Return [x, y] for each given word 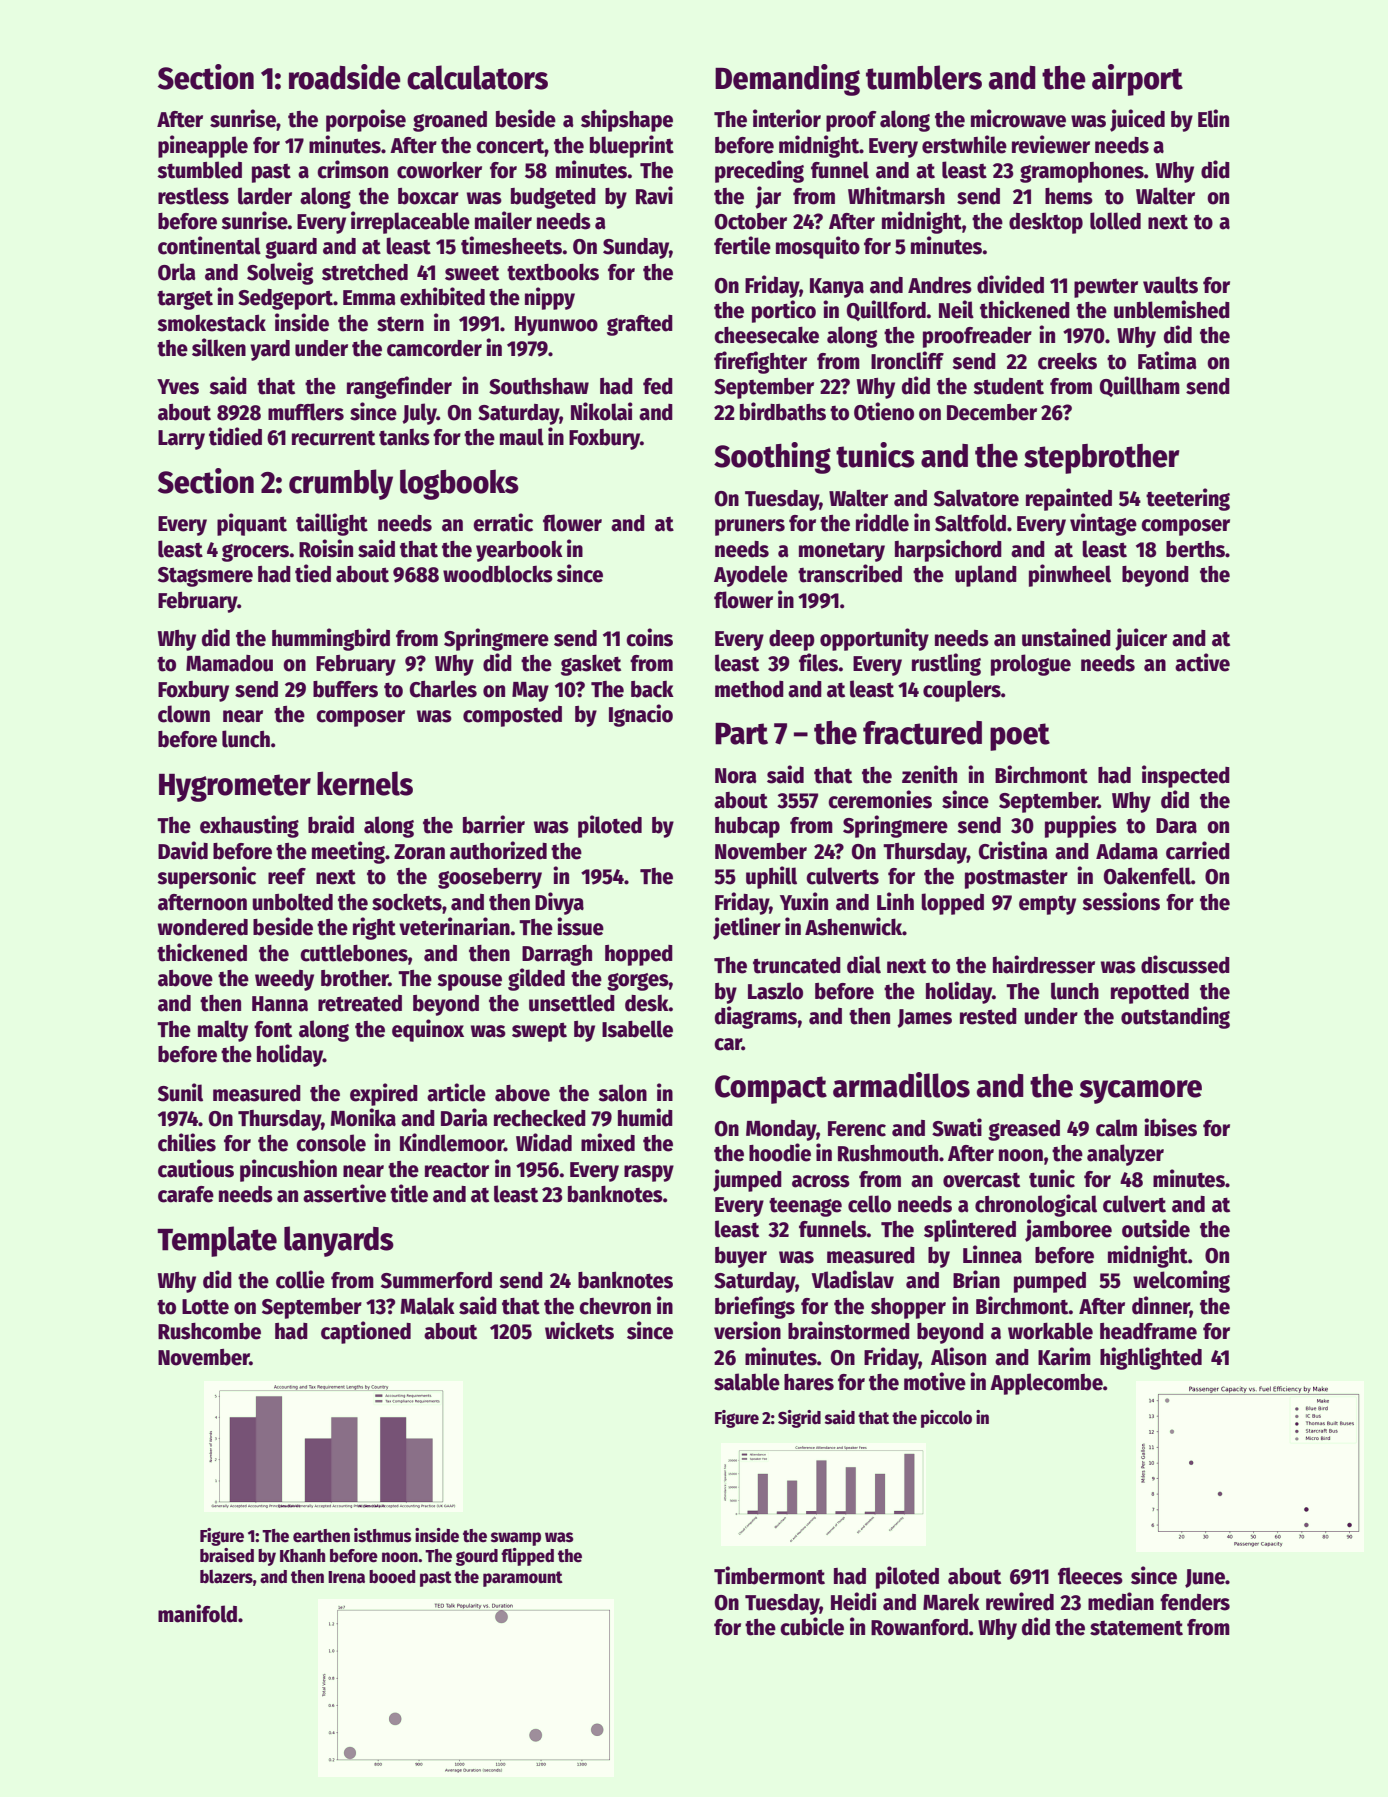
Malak [428, 1306]
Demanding [787, 80]
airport [1137, 80]
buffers [345, 689]
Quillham [1140, 386]
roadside [345, 77]
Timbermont [769, 1575]
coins [649, 637]
